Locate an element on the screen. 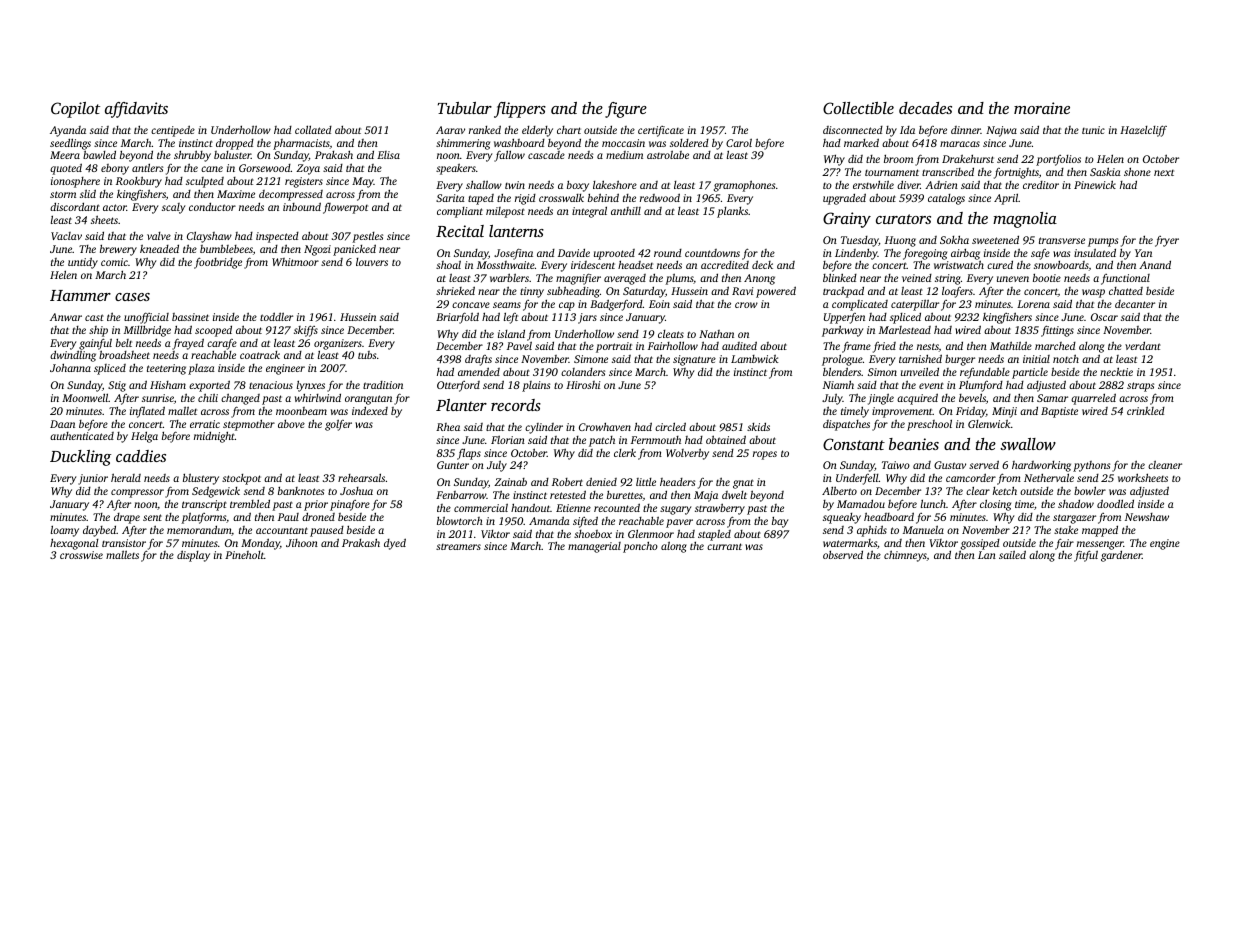  flippers is located at coordinates (520, 110).
